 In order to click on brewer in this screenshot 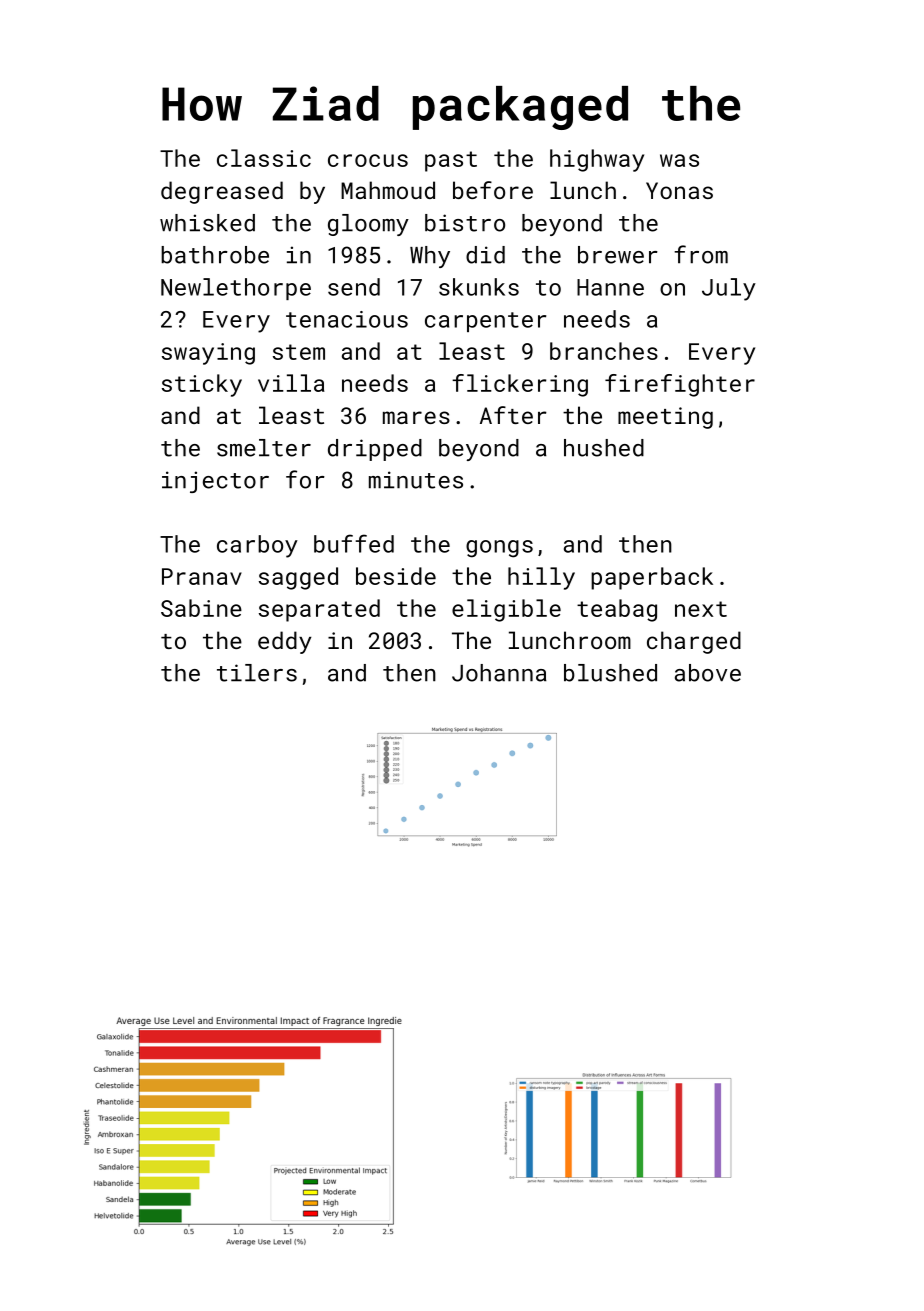, I will do `click(618, 255)`.
